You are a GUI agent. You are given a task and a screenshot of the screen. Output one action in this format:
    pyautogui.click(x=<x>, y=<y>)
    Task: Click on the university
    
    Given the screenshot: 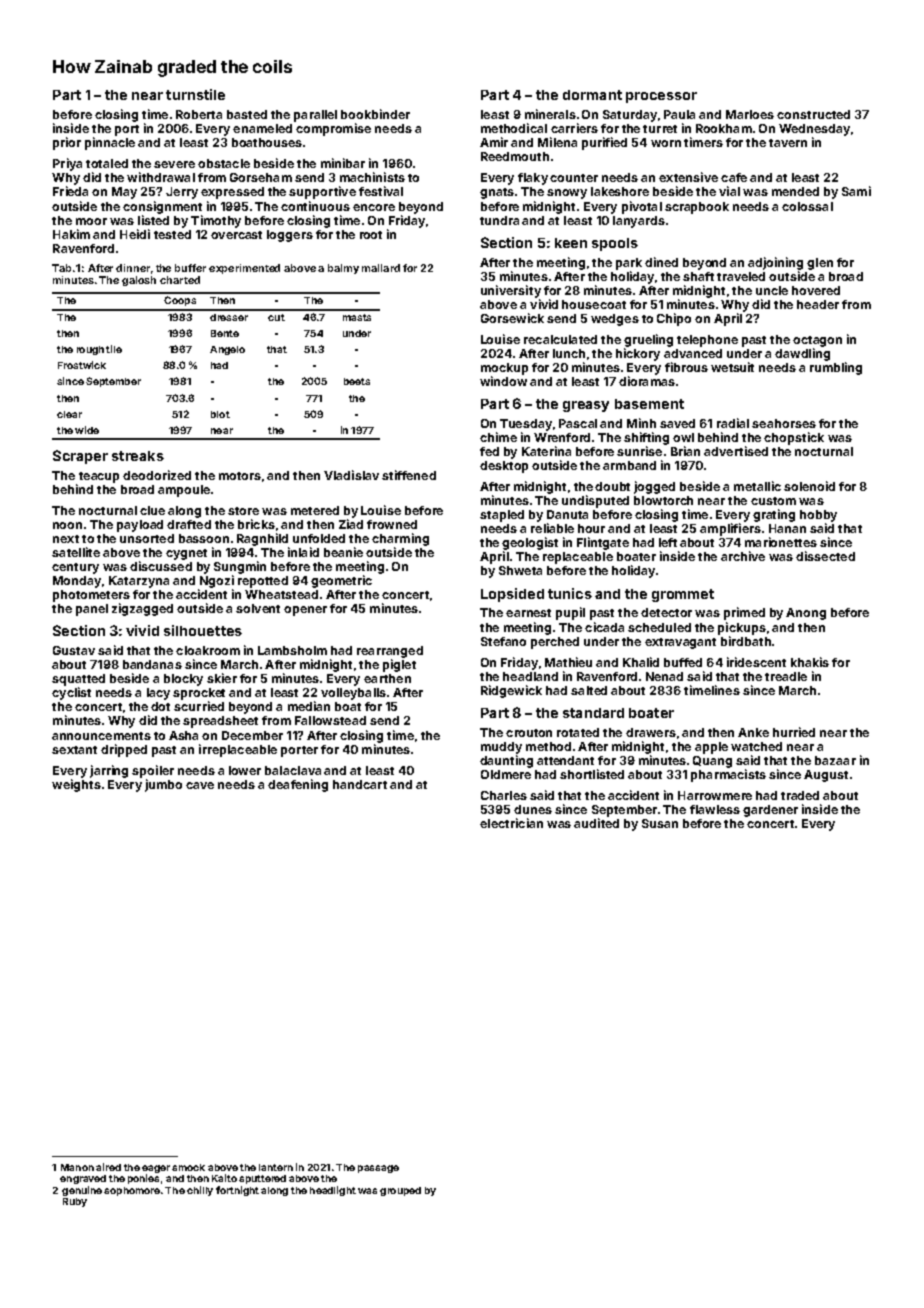 What is the action you would take?
    pyautogui.click(x=511, y=291)
